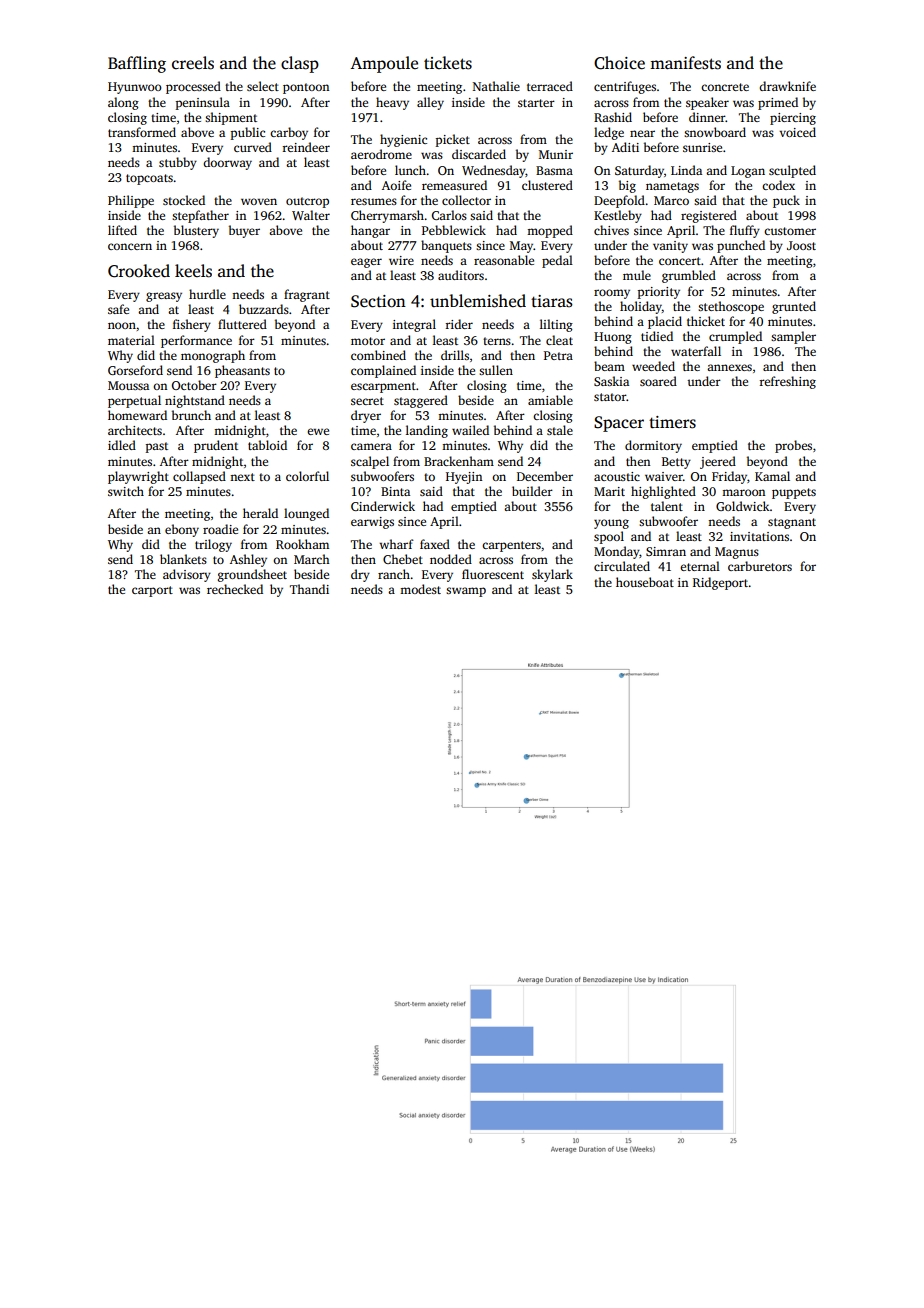 Image resolution: width=924 pixels, height=1308 pixels. Describe the element at coordinates (665, 322) in the image. I see `placid` at that location.
